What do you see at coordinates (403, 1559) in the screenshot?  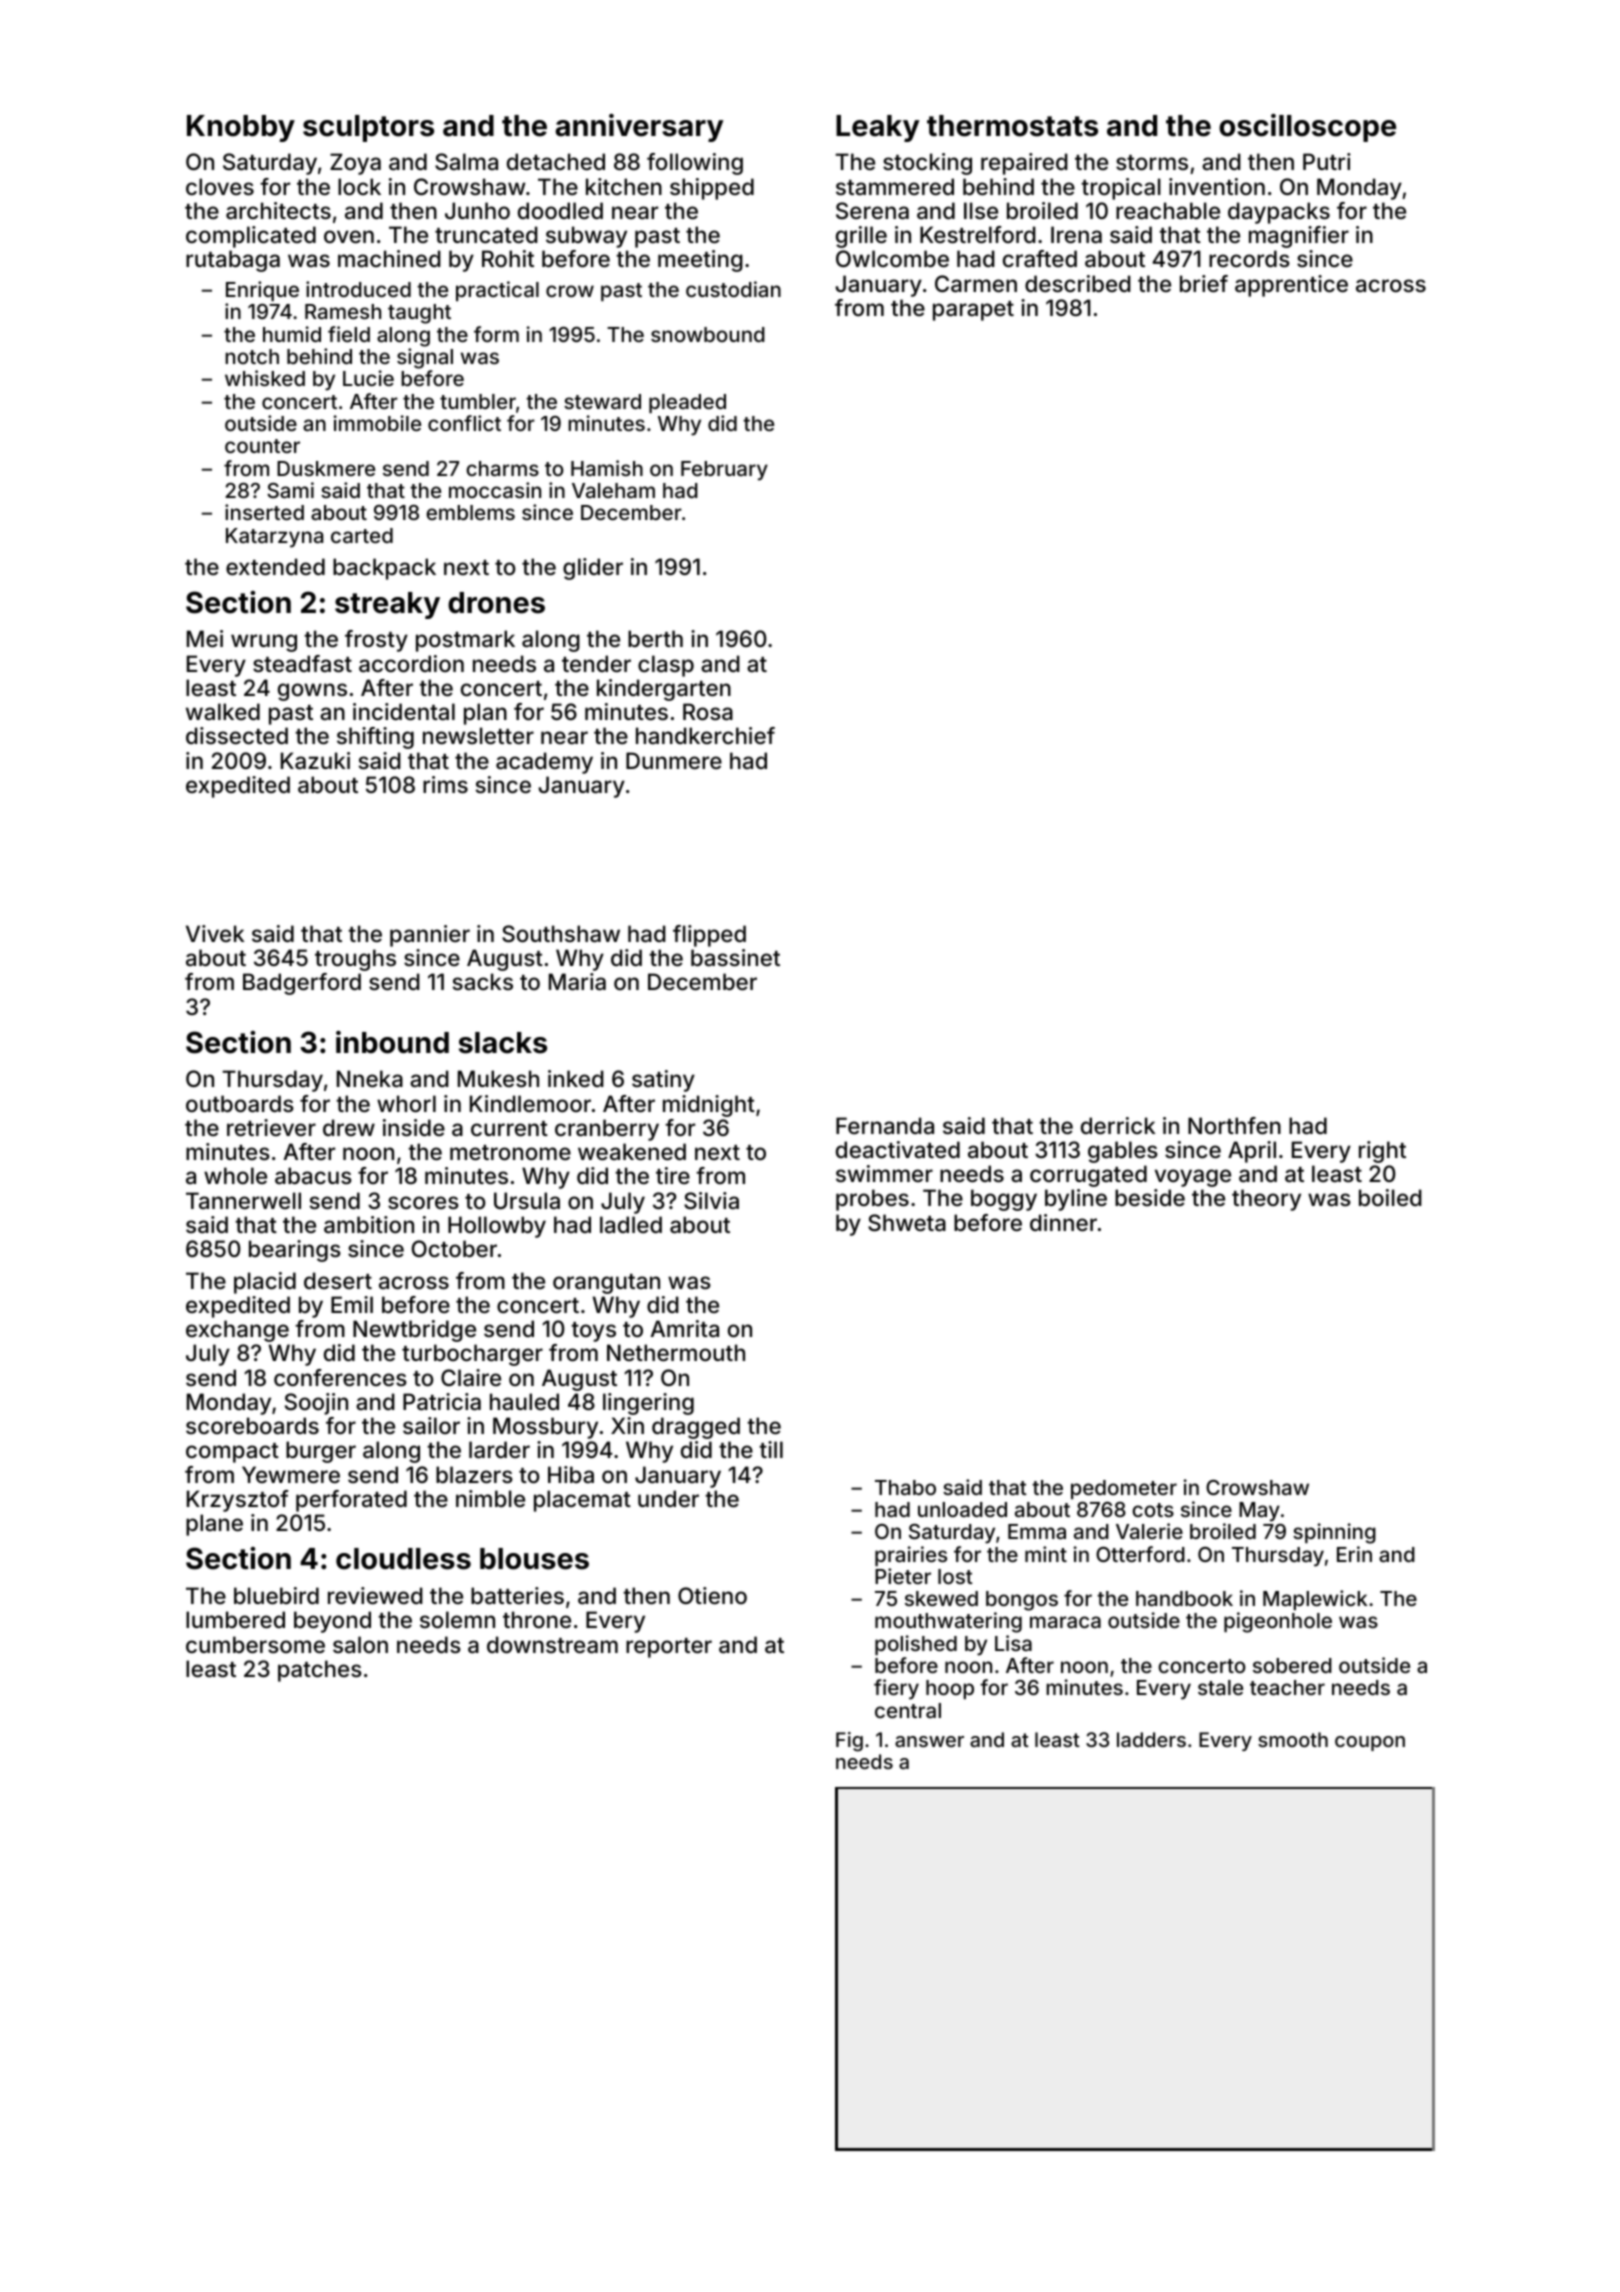 I see `cloudless` at bounding box center [403, 1559].
